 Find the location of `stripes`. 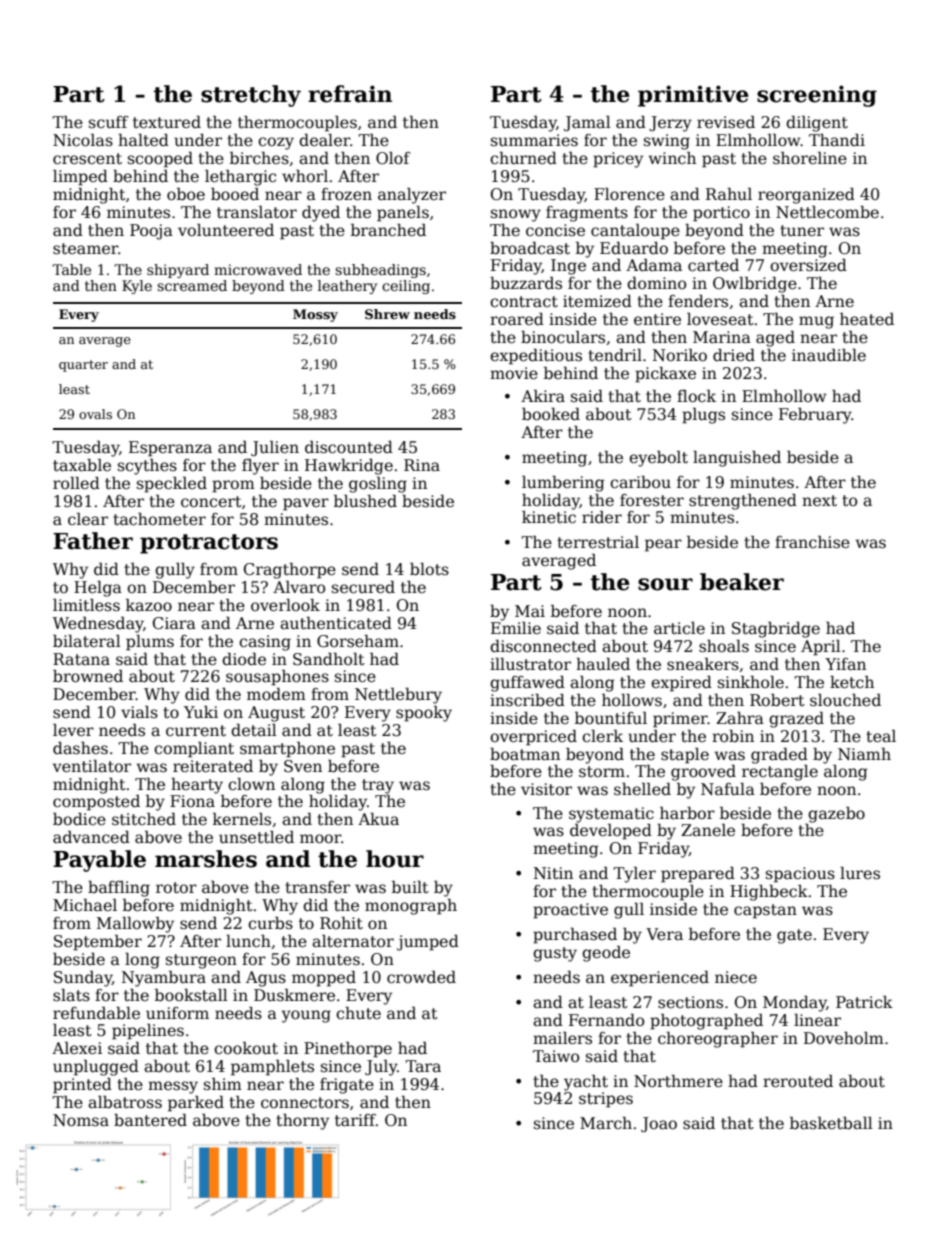

stripes is located at coordinates (606, 1100).
